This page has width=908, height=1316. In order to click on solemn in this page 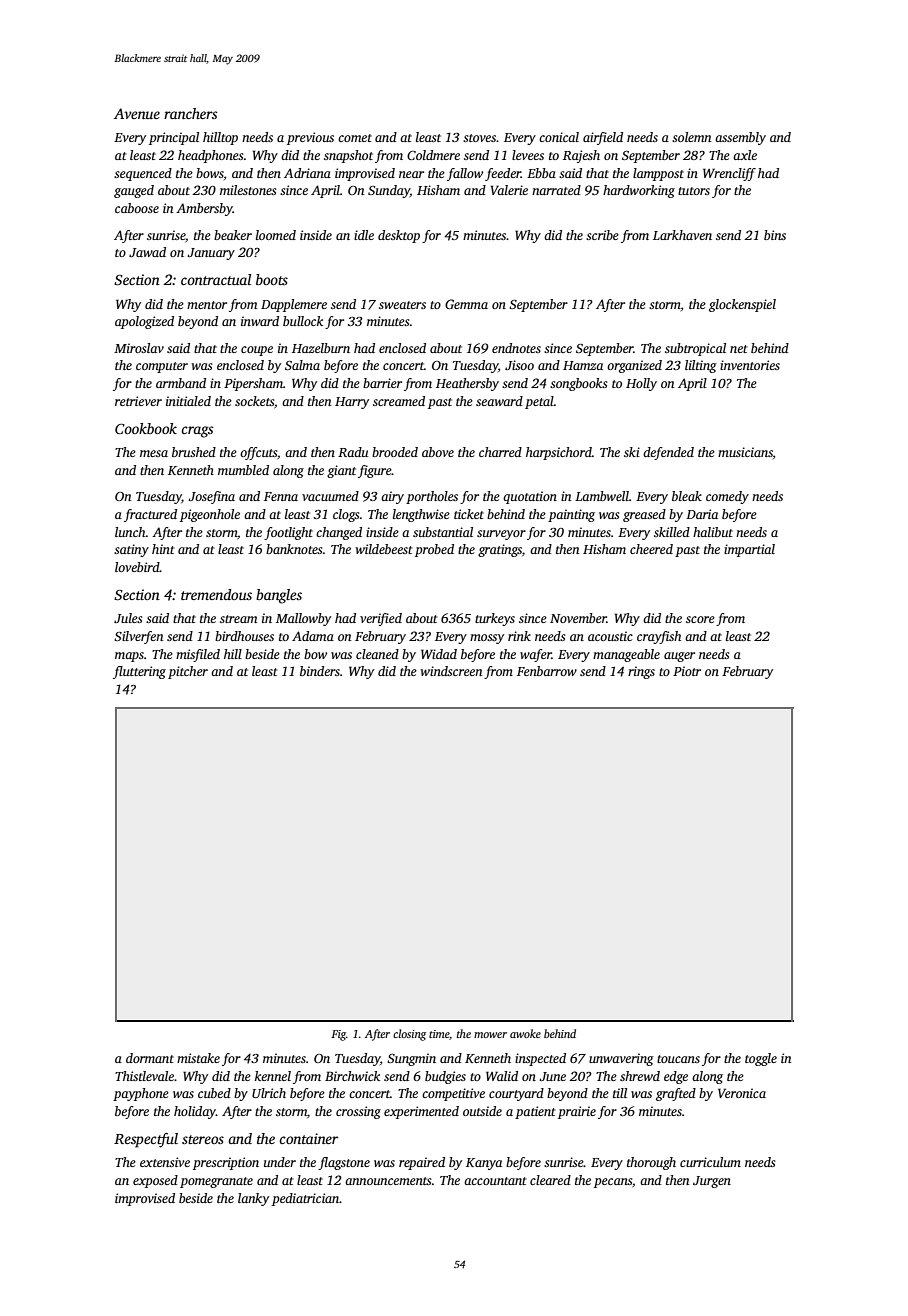, I will do `click(692, 137)`.
